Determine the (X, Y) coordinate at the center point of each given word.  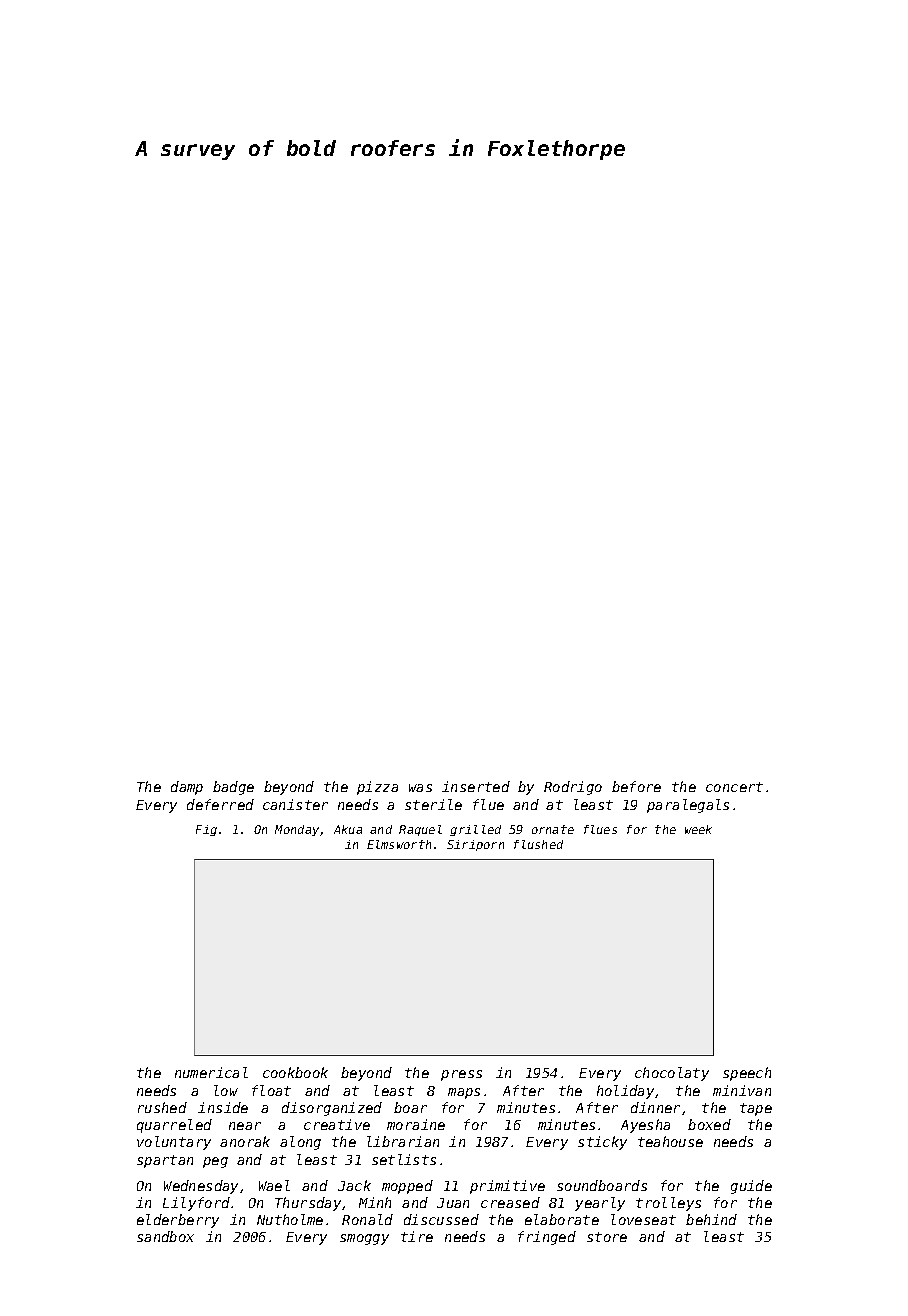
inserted (476, 786)
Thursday (308, 1204)
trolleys (668, 1204)
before (636, 786)
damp (187, 788)
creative (337, 1124)
